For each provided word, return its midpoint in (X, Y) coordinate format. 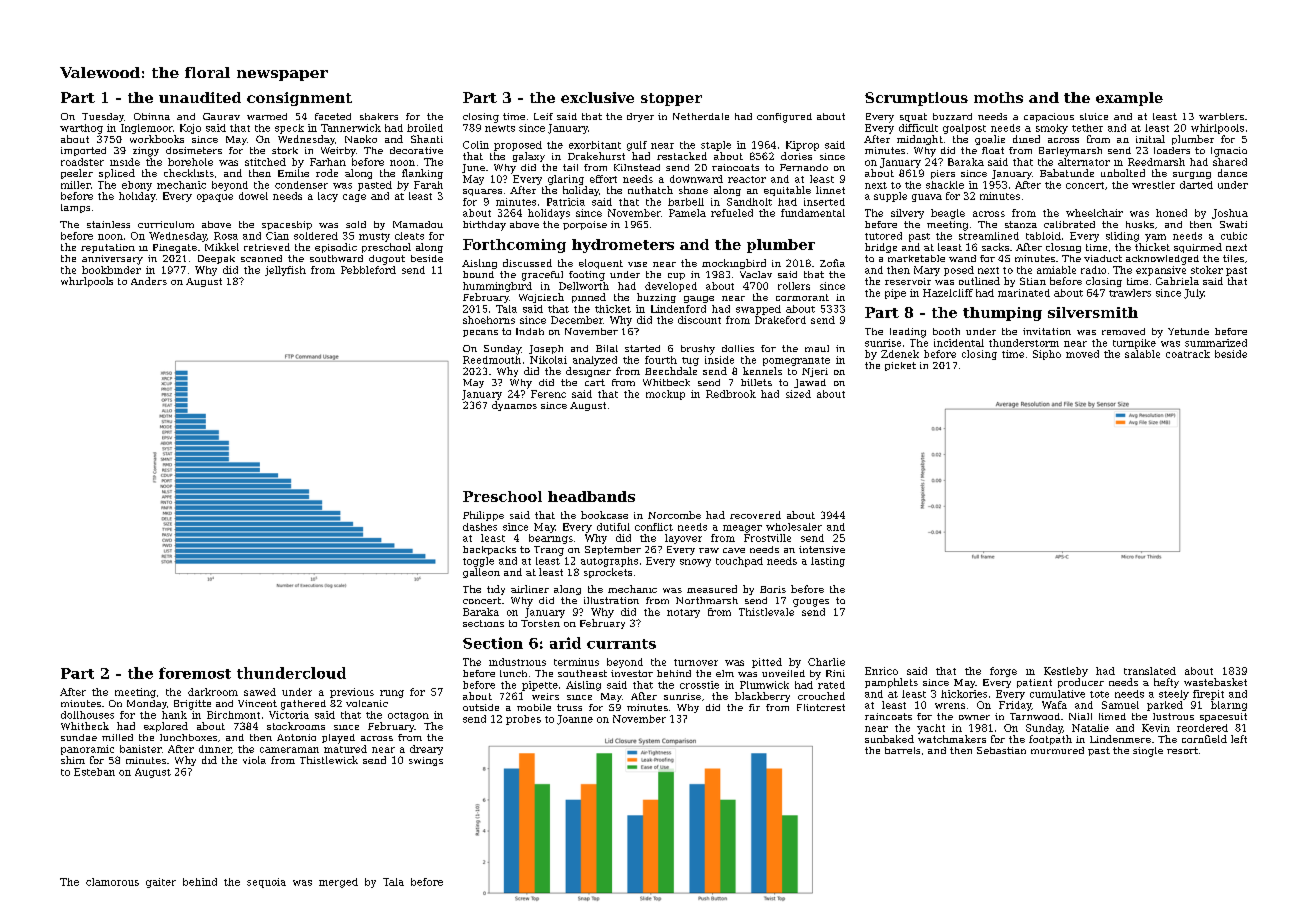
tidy (496, 590)
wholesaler (794, 527)
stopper (671, 99)
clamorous (112, 882)
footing (587, 276)
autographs (609, 562)
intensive (822, 549)
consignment (299, 99)
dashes (480, 527)
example (1129, 99)
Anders (149, 281)
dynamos (514, 406)
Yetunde (1188, 331)
